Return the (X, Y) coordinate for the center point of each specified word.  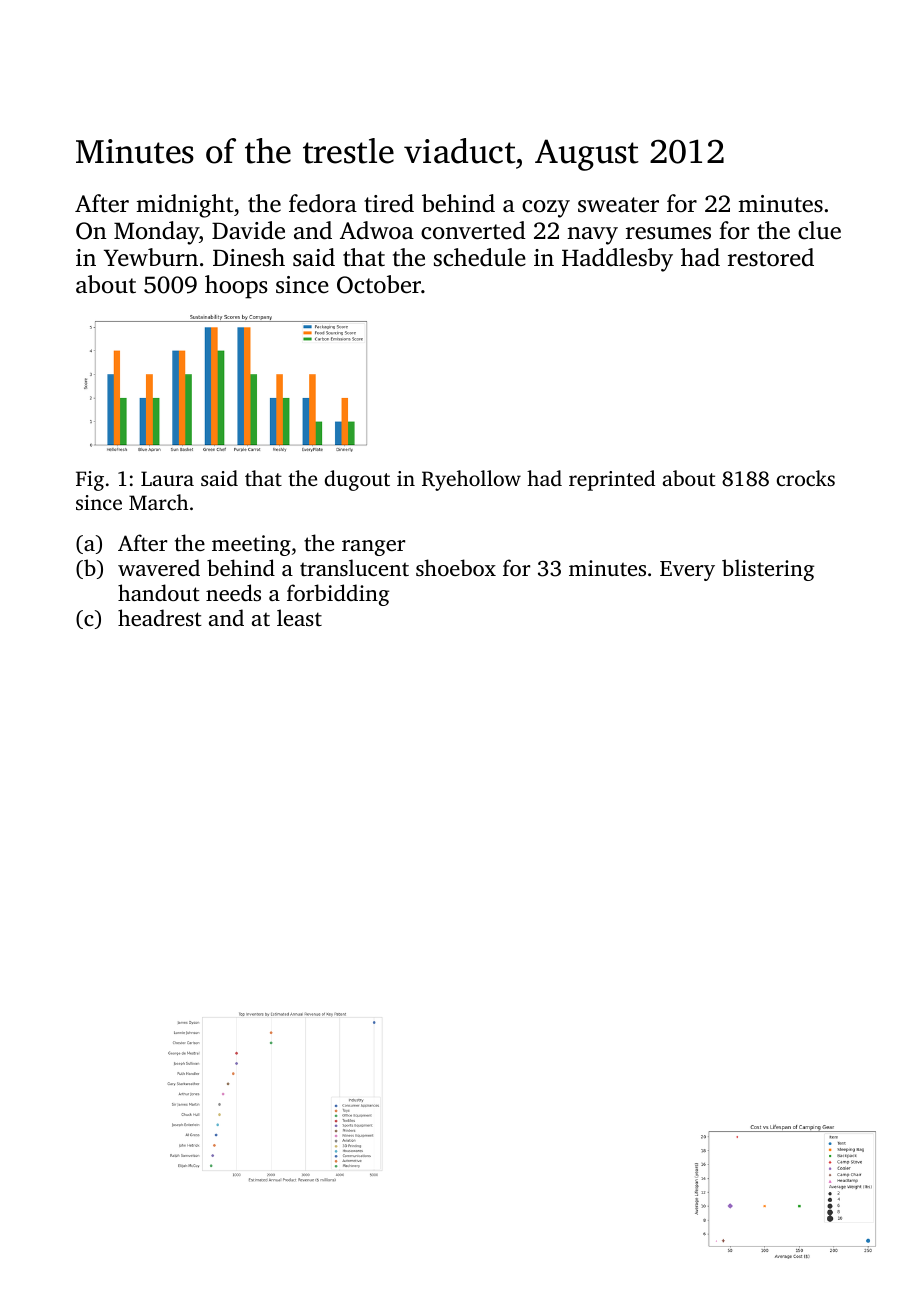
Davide (248, 230)
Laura (167, 478)
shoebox (456, 567)
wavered (159, 567)
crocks (806, 478)
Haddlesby (617, 260)
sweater (618, 205)
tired (389, 203)
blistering (768, 570)
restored (771, 257)
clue (819, 230)
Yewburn (151, 257)
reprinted (612, 480)
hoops (236, 287)
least (299, 617)
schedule (480, 257)
